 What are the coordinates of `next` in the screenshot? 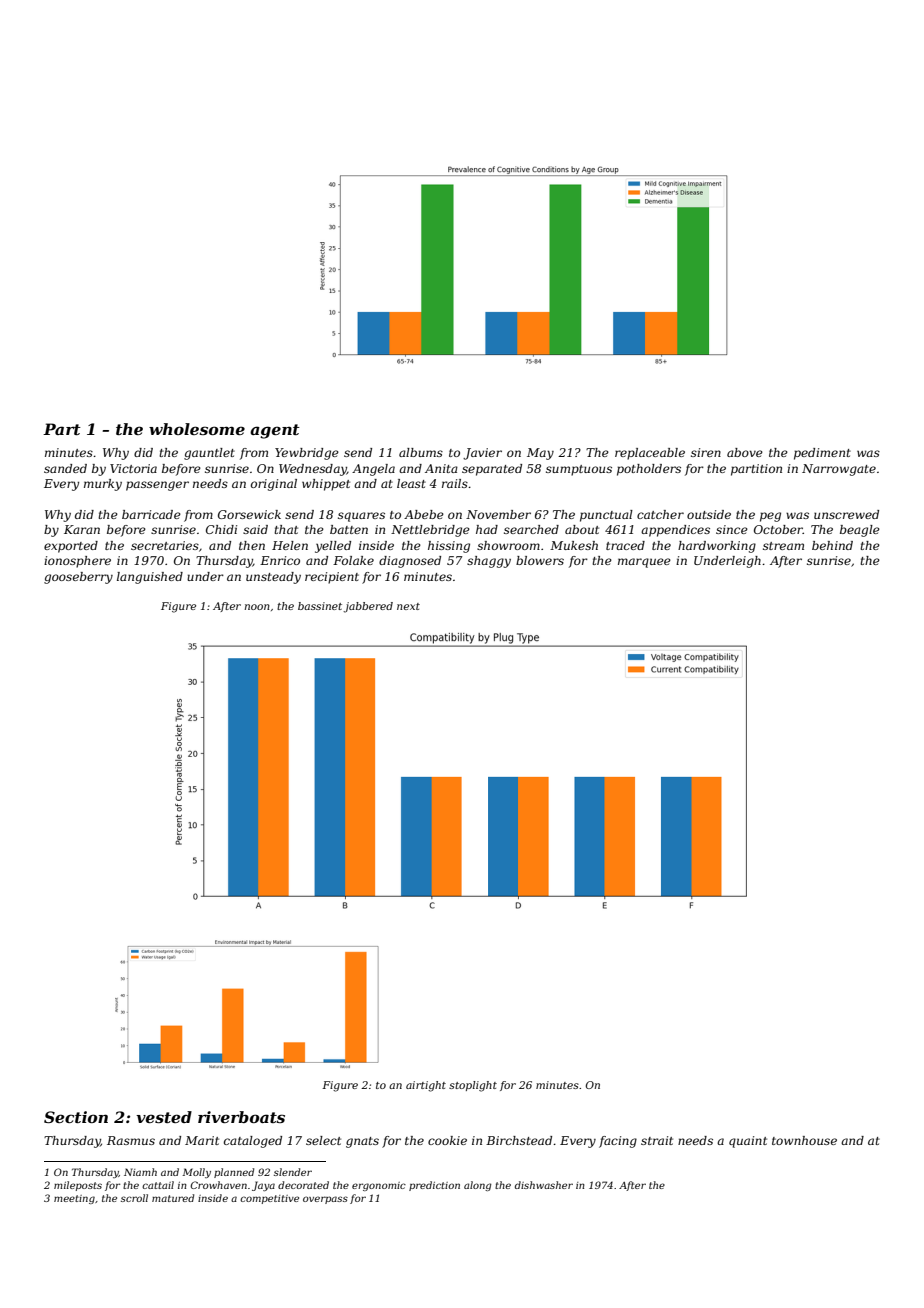 It's located at (408, 606).
